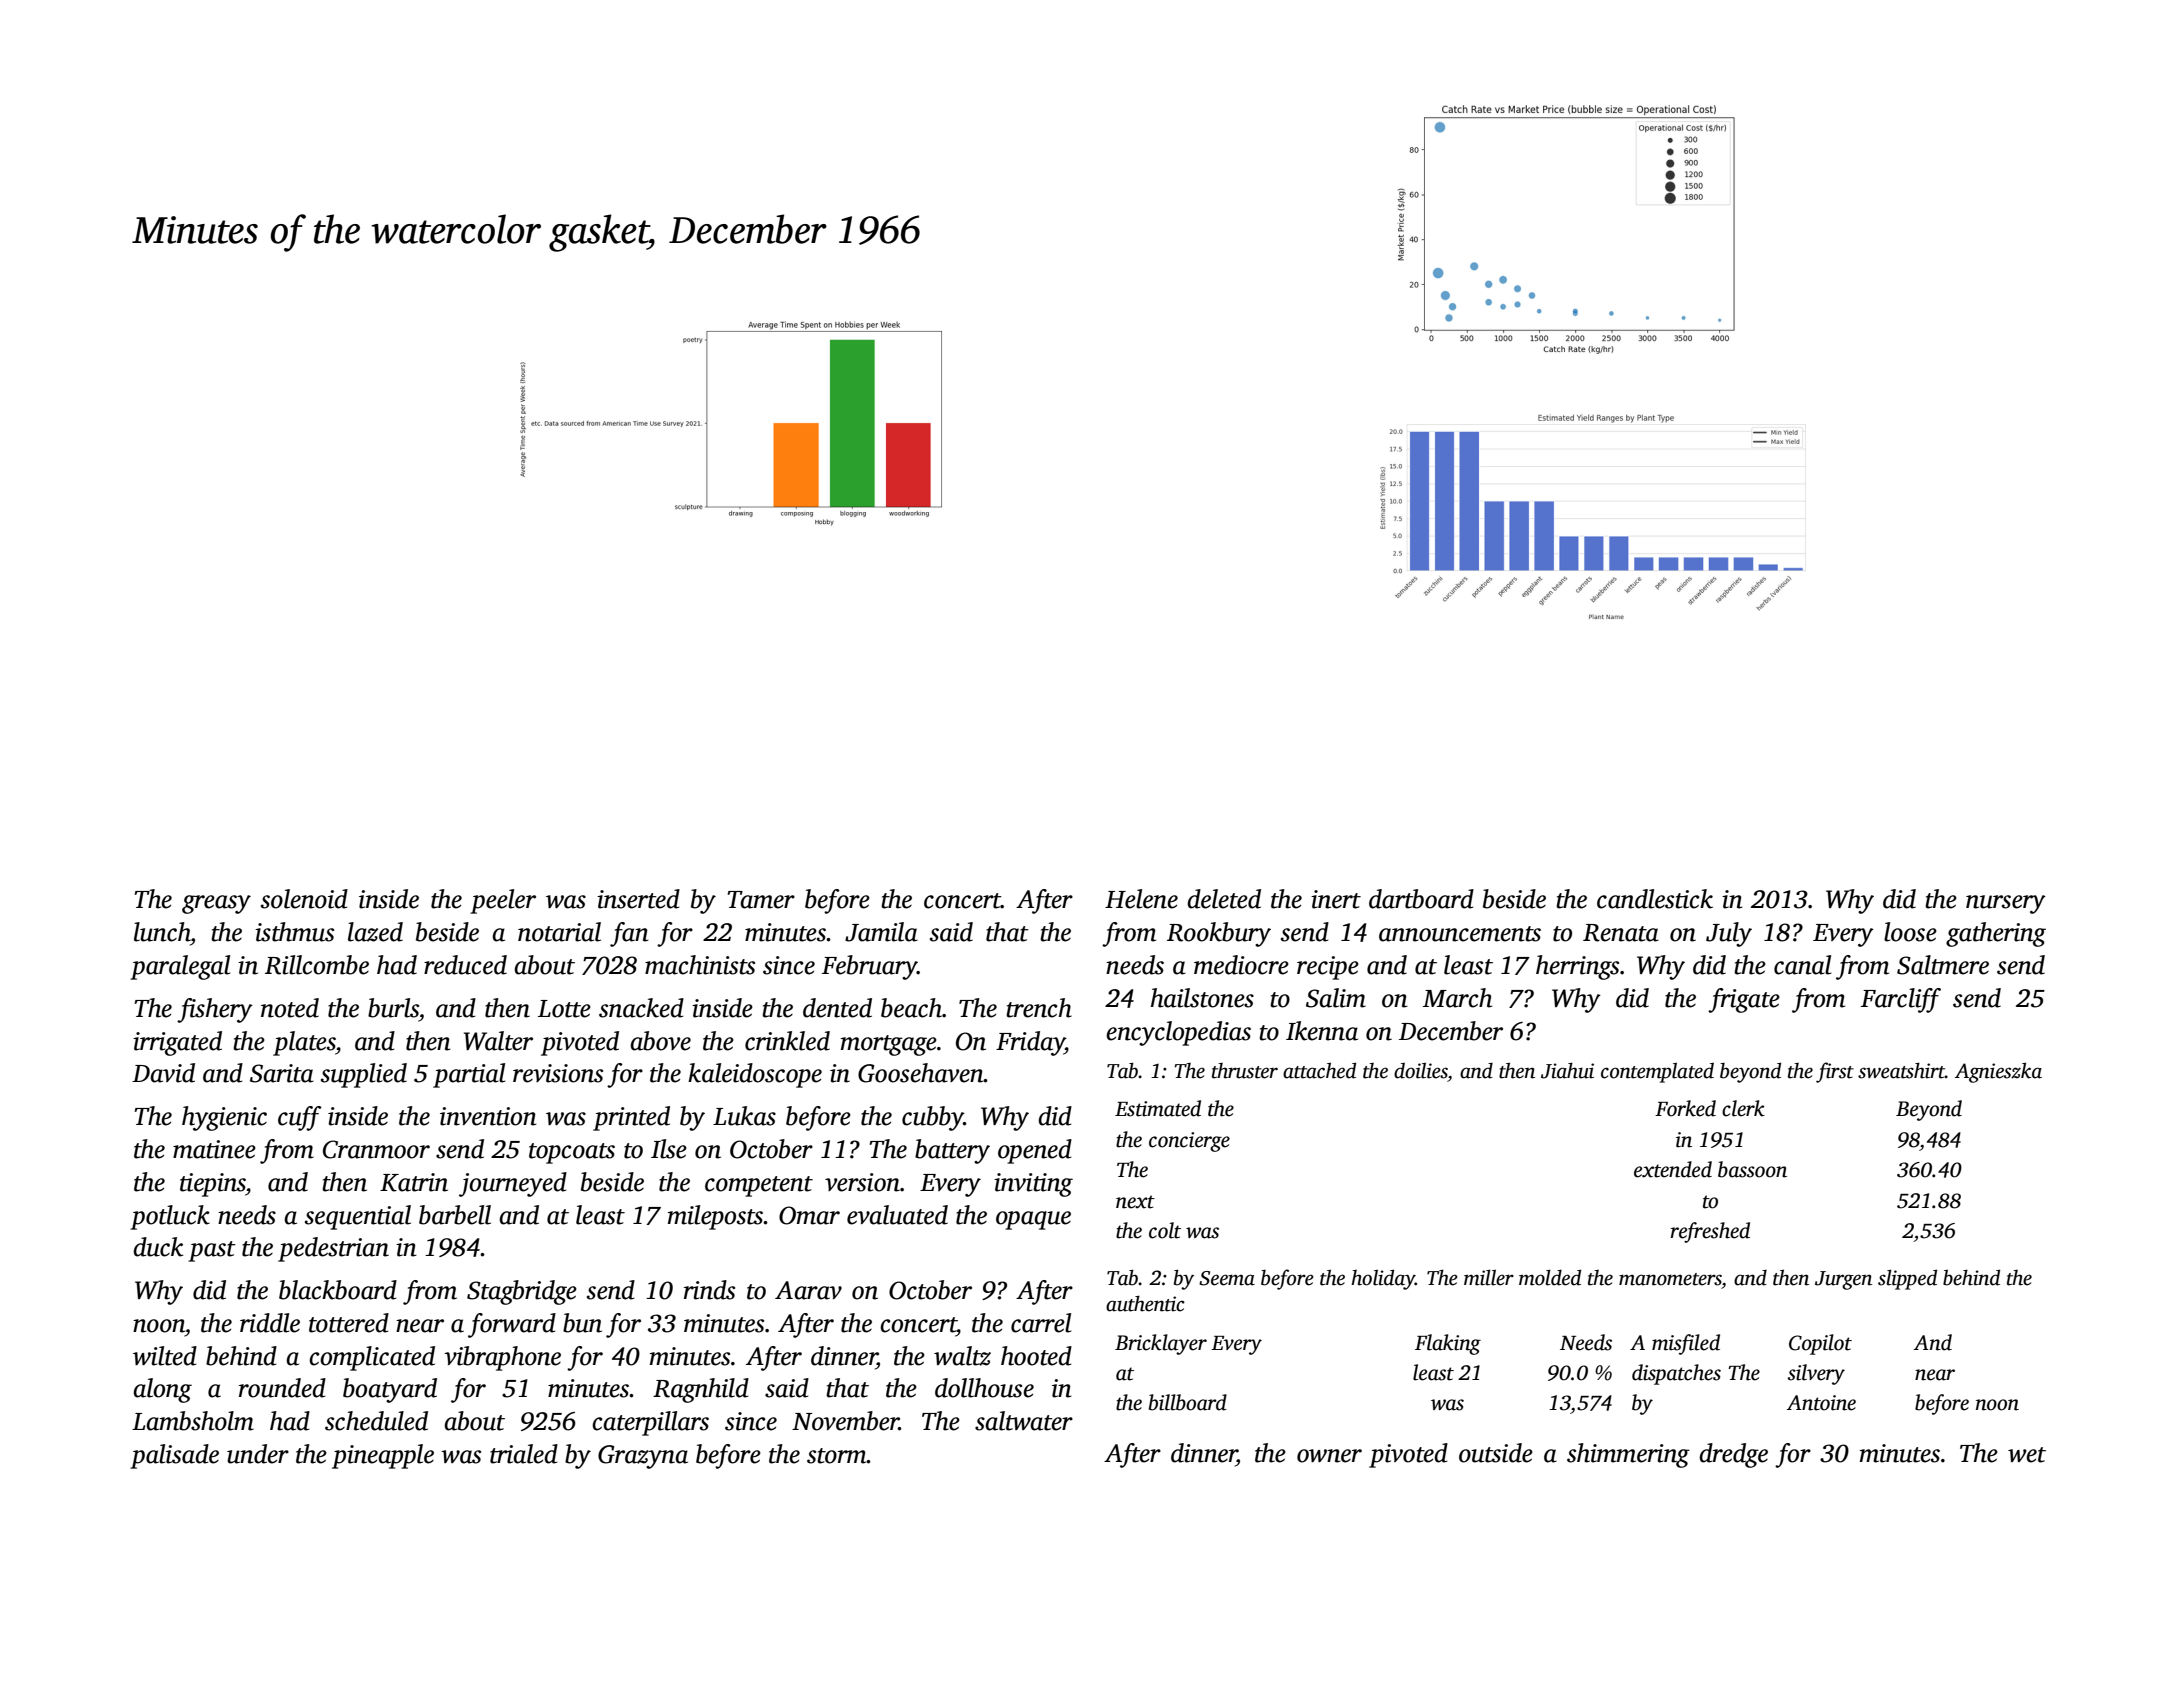  Describe the element at coordinates (2027, 1455) in the screenshot. I see `wet` at that location.
